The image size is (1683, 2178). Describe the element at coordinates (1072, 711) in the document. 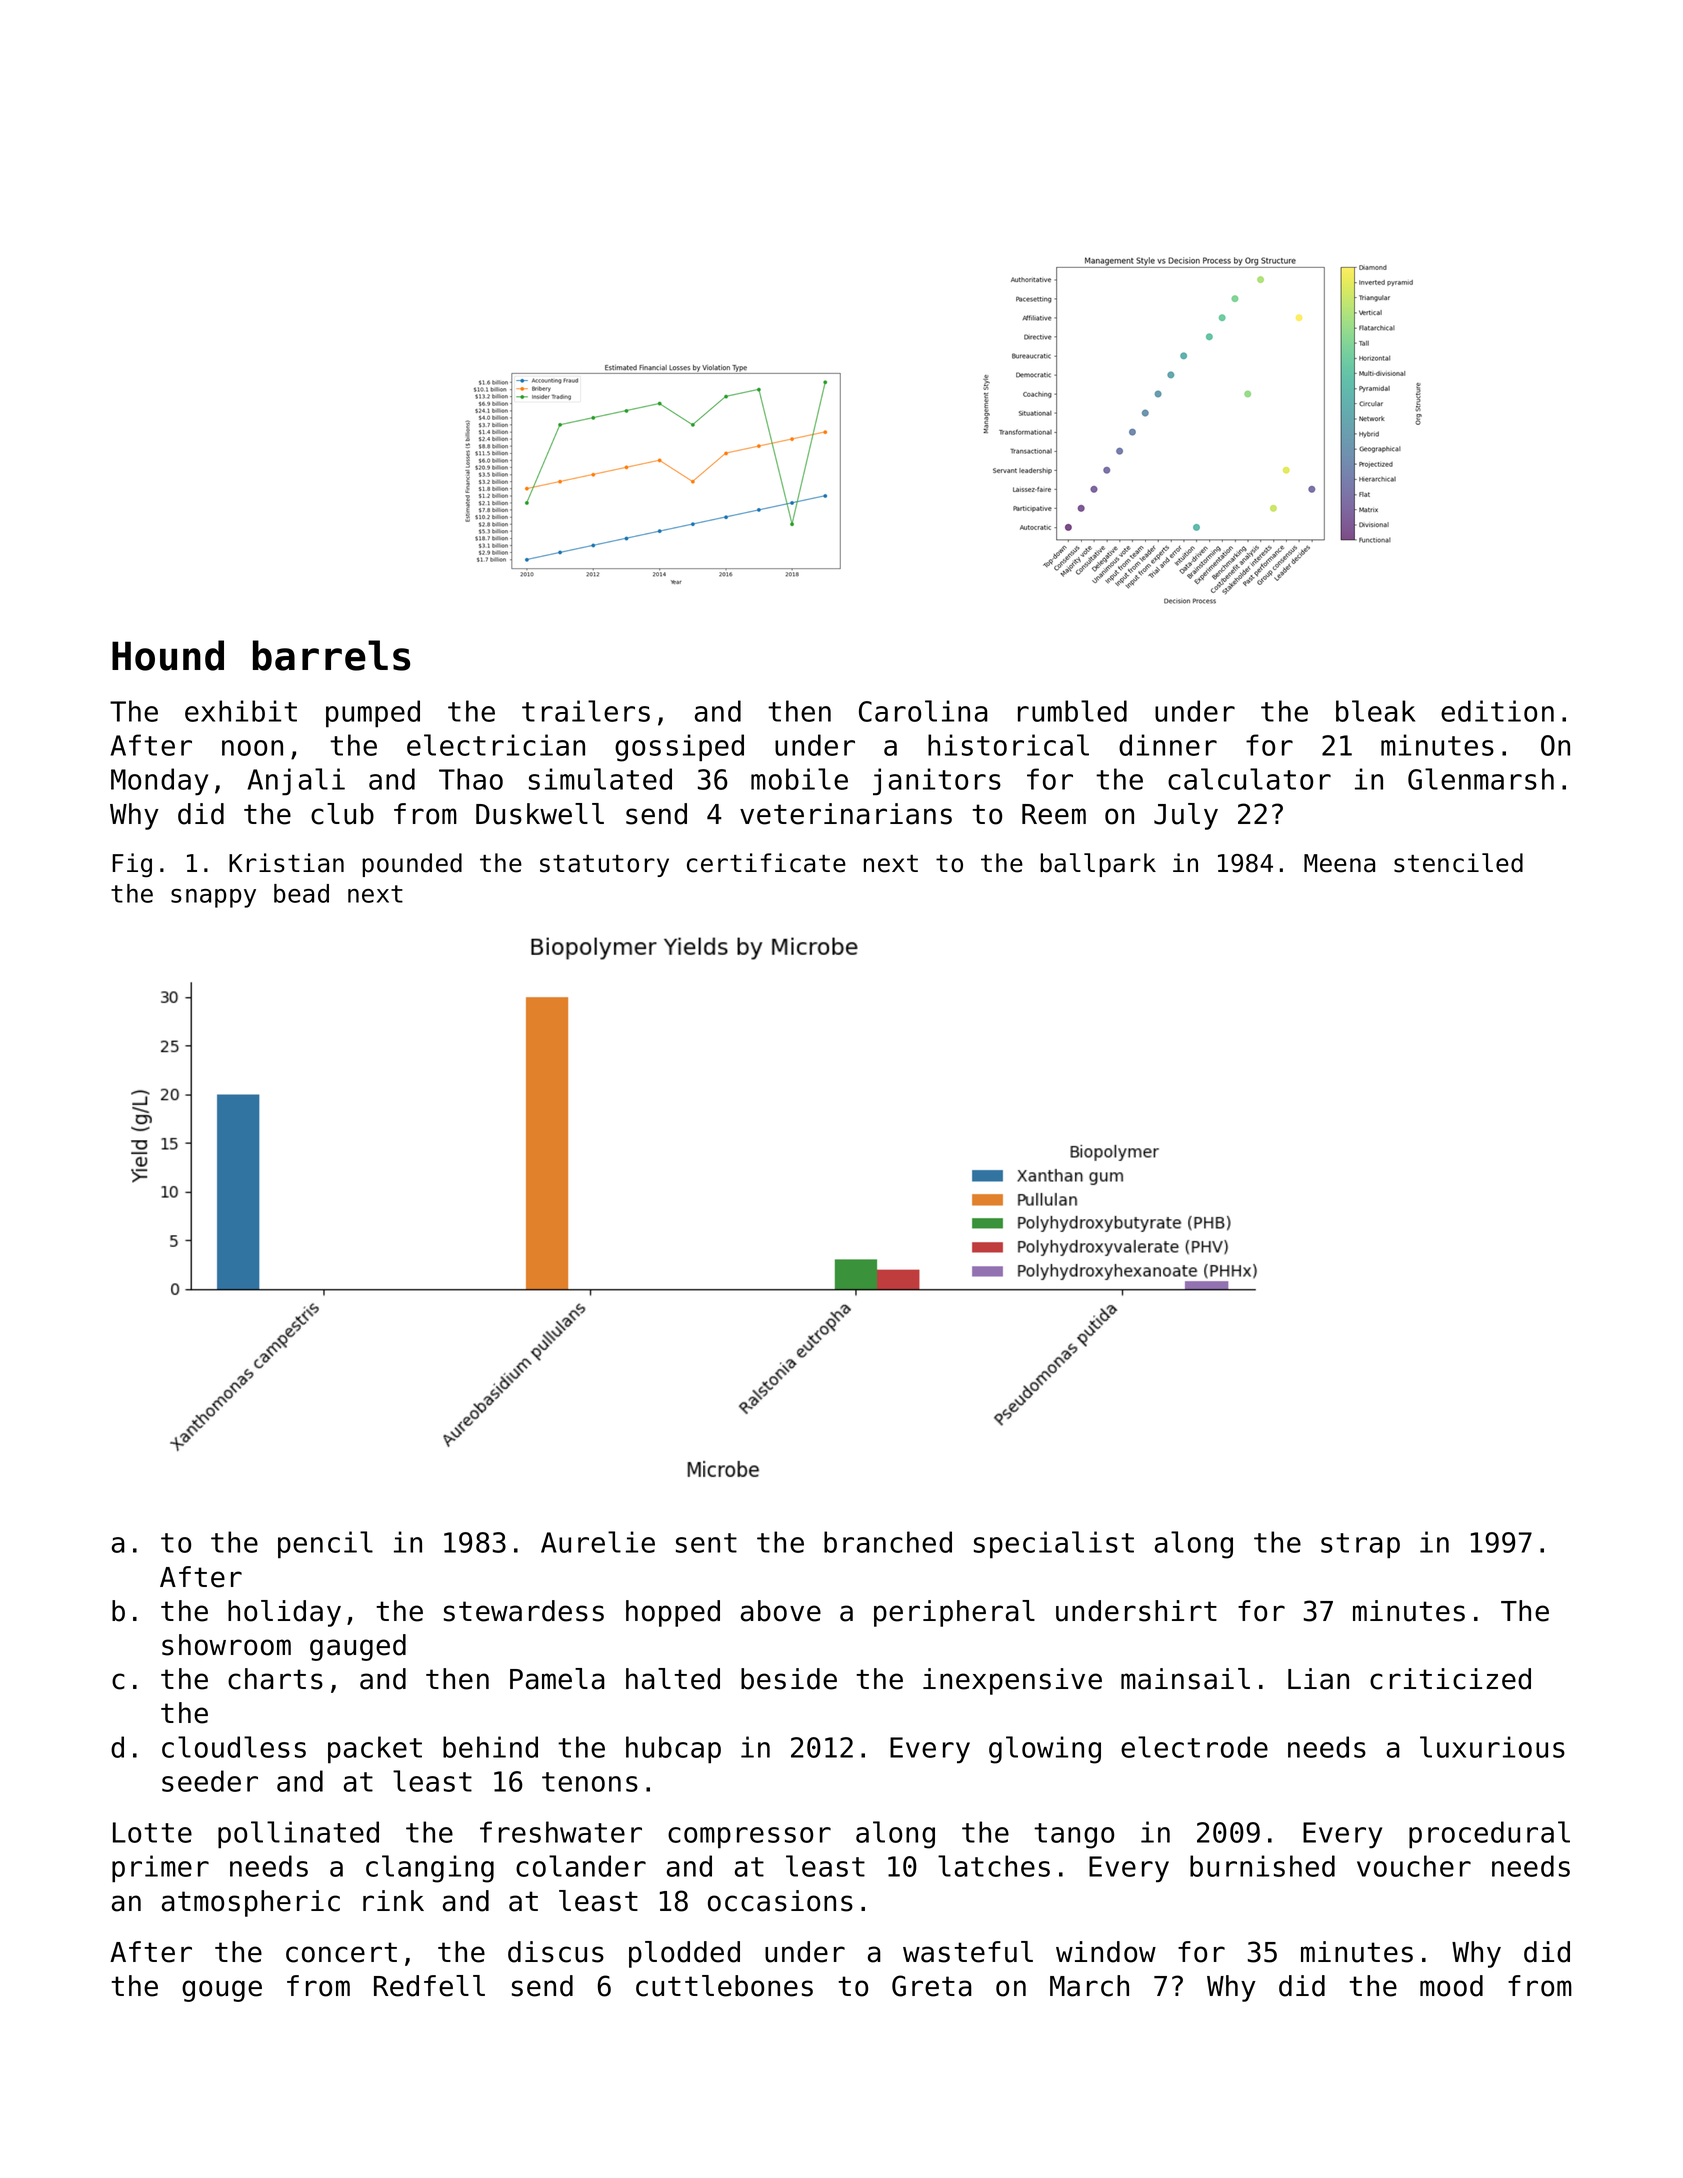

I see `rumbled` at that location.
